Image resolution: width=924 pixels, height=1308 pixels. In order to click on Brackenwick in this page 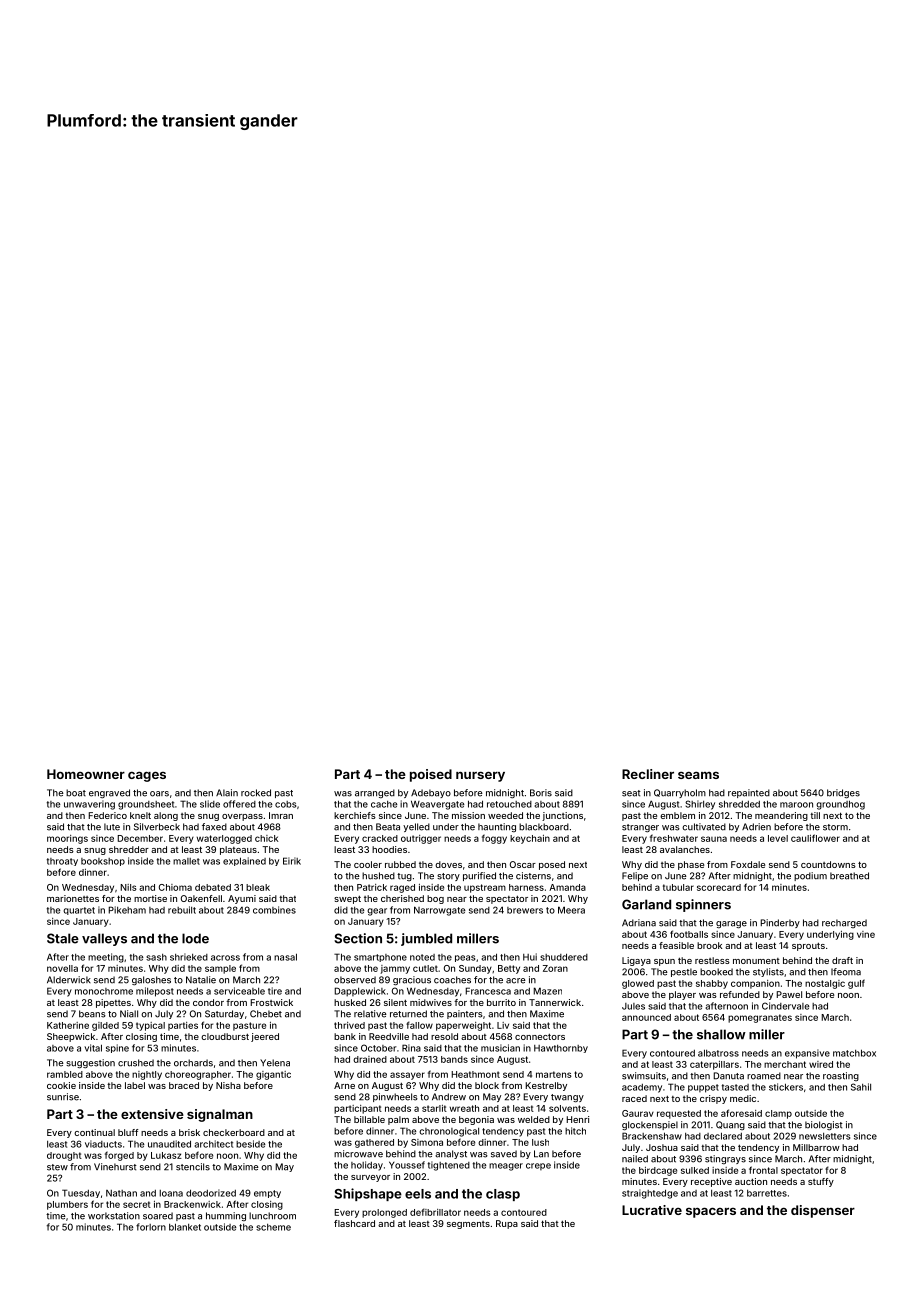, I will do `click(192, 1204)`.
